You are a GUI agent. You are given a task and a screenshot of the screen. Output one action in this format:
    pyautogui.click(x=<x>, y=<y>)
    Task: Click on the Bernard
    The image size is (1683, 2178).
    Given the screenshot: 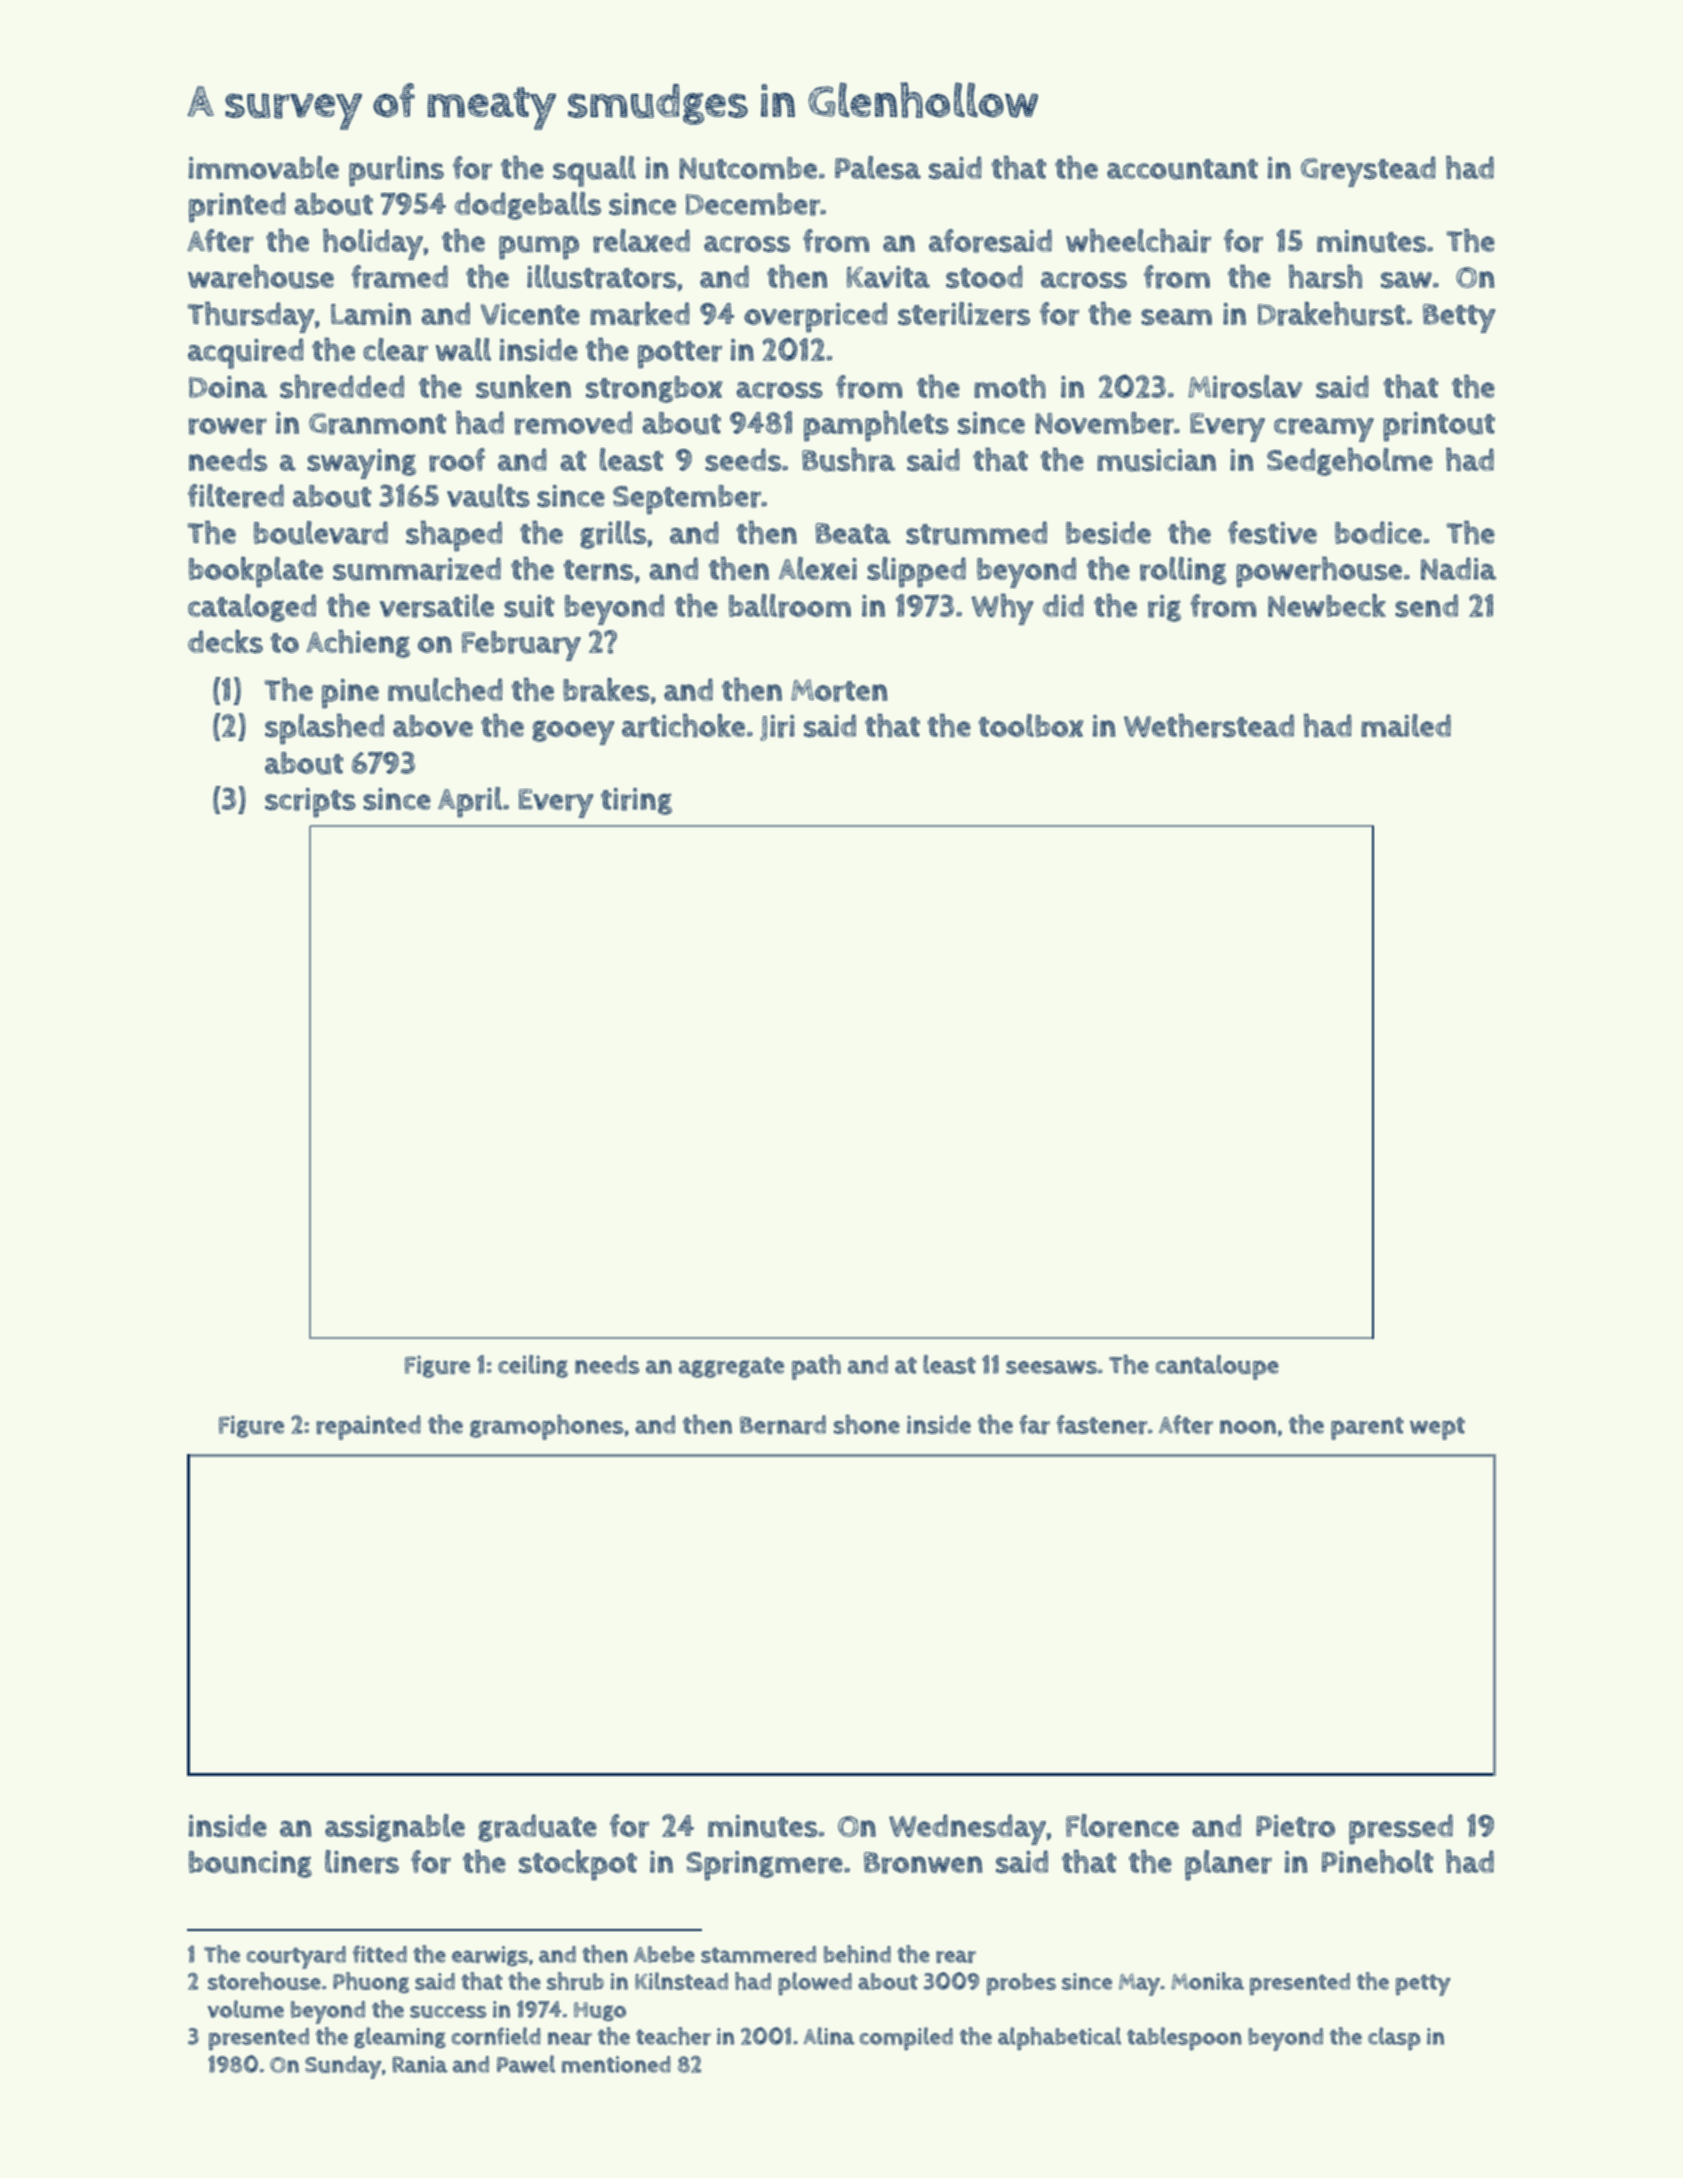 What is the action you would take?
    pyautogui.click(x=783, y=1425)
